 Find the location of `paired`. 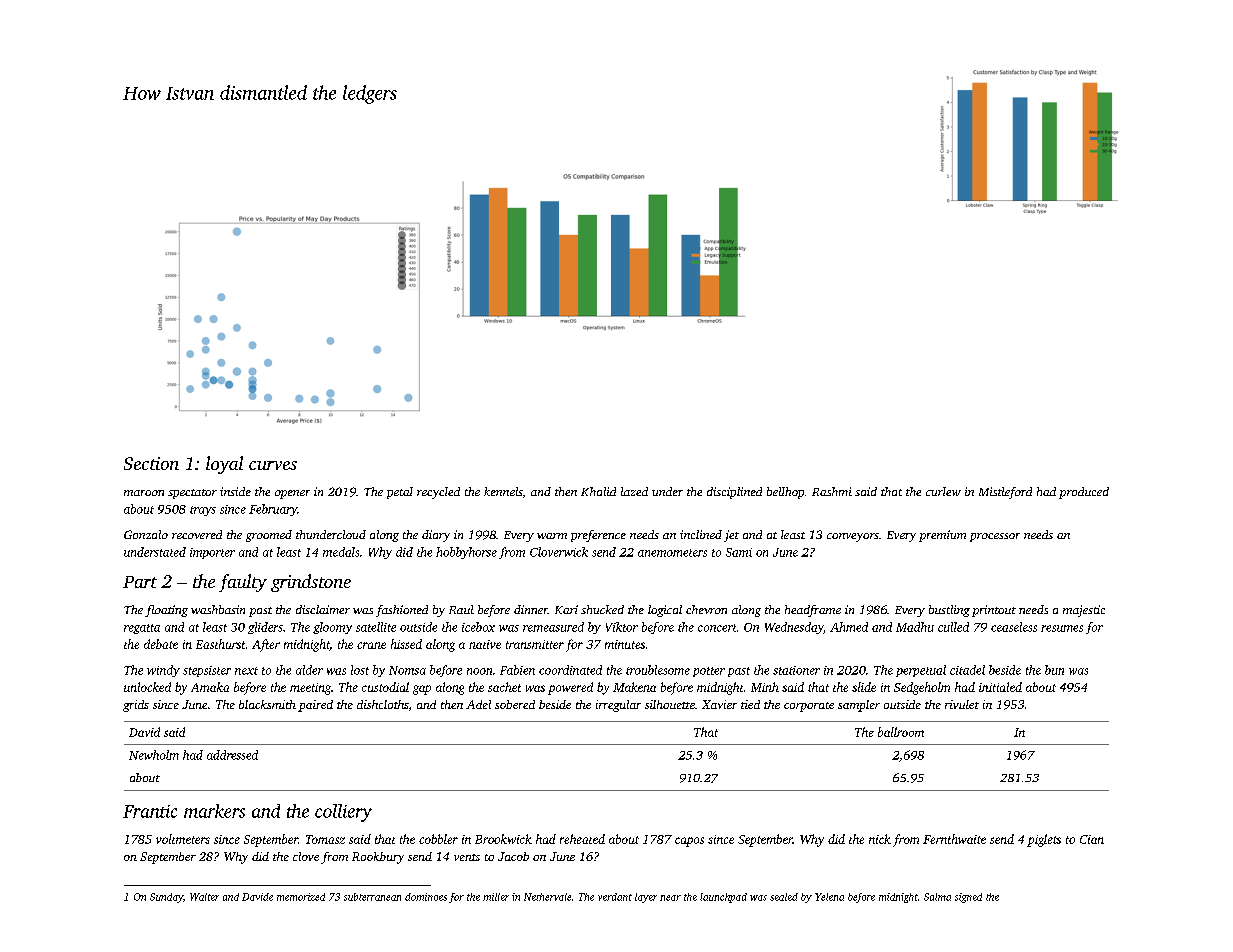

paired is located at coordinates (315, 706).
